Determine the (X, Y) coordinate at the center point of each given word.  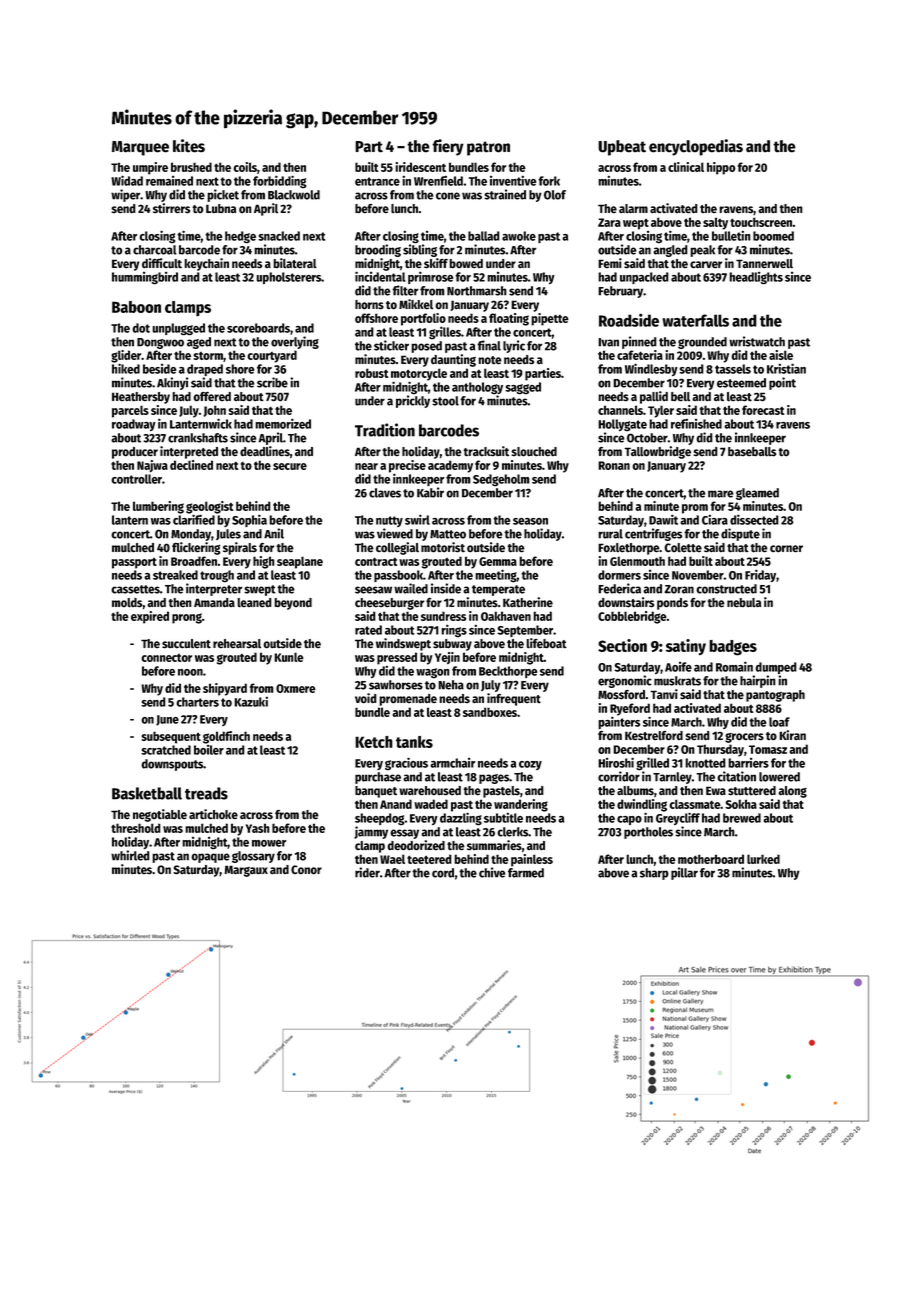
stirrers (171, 208)
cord (443, 873)
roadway (134, 425)
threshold (136, 828)
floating (509, 319)
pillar (684, 873)
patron (488, 148)
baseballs (752, 452)
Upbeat (622, 148)
